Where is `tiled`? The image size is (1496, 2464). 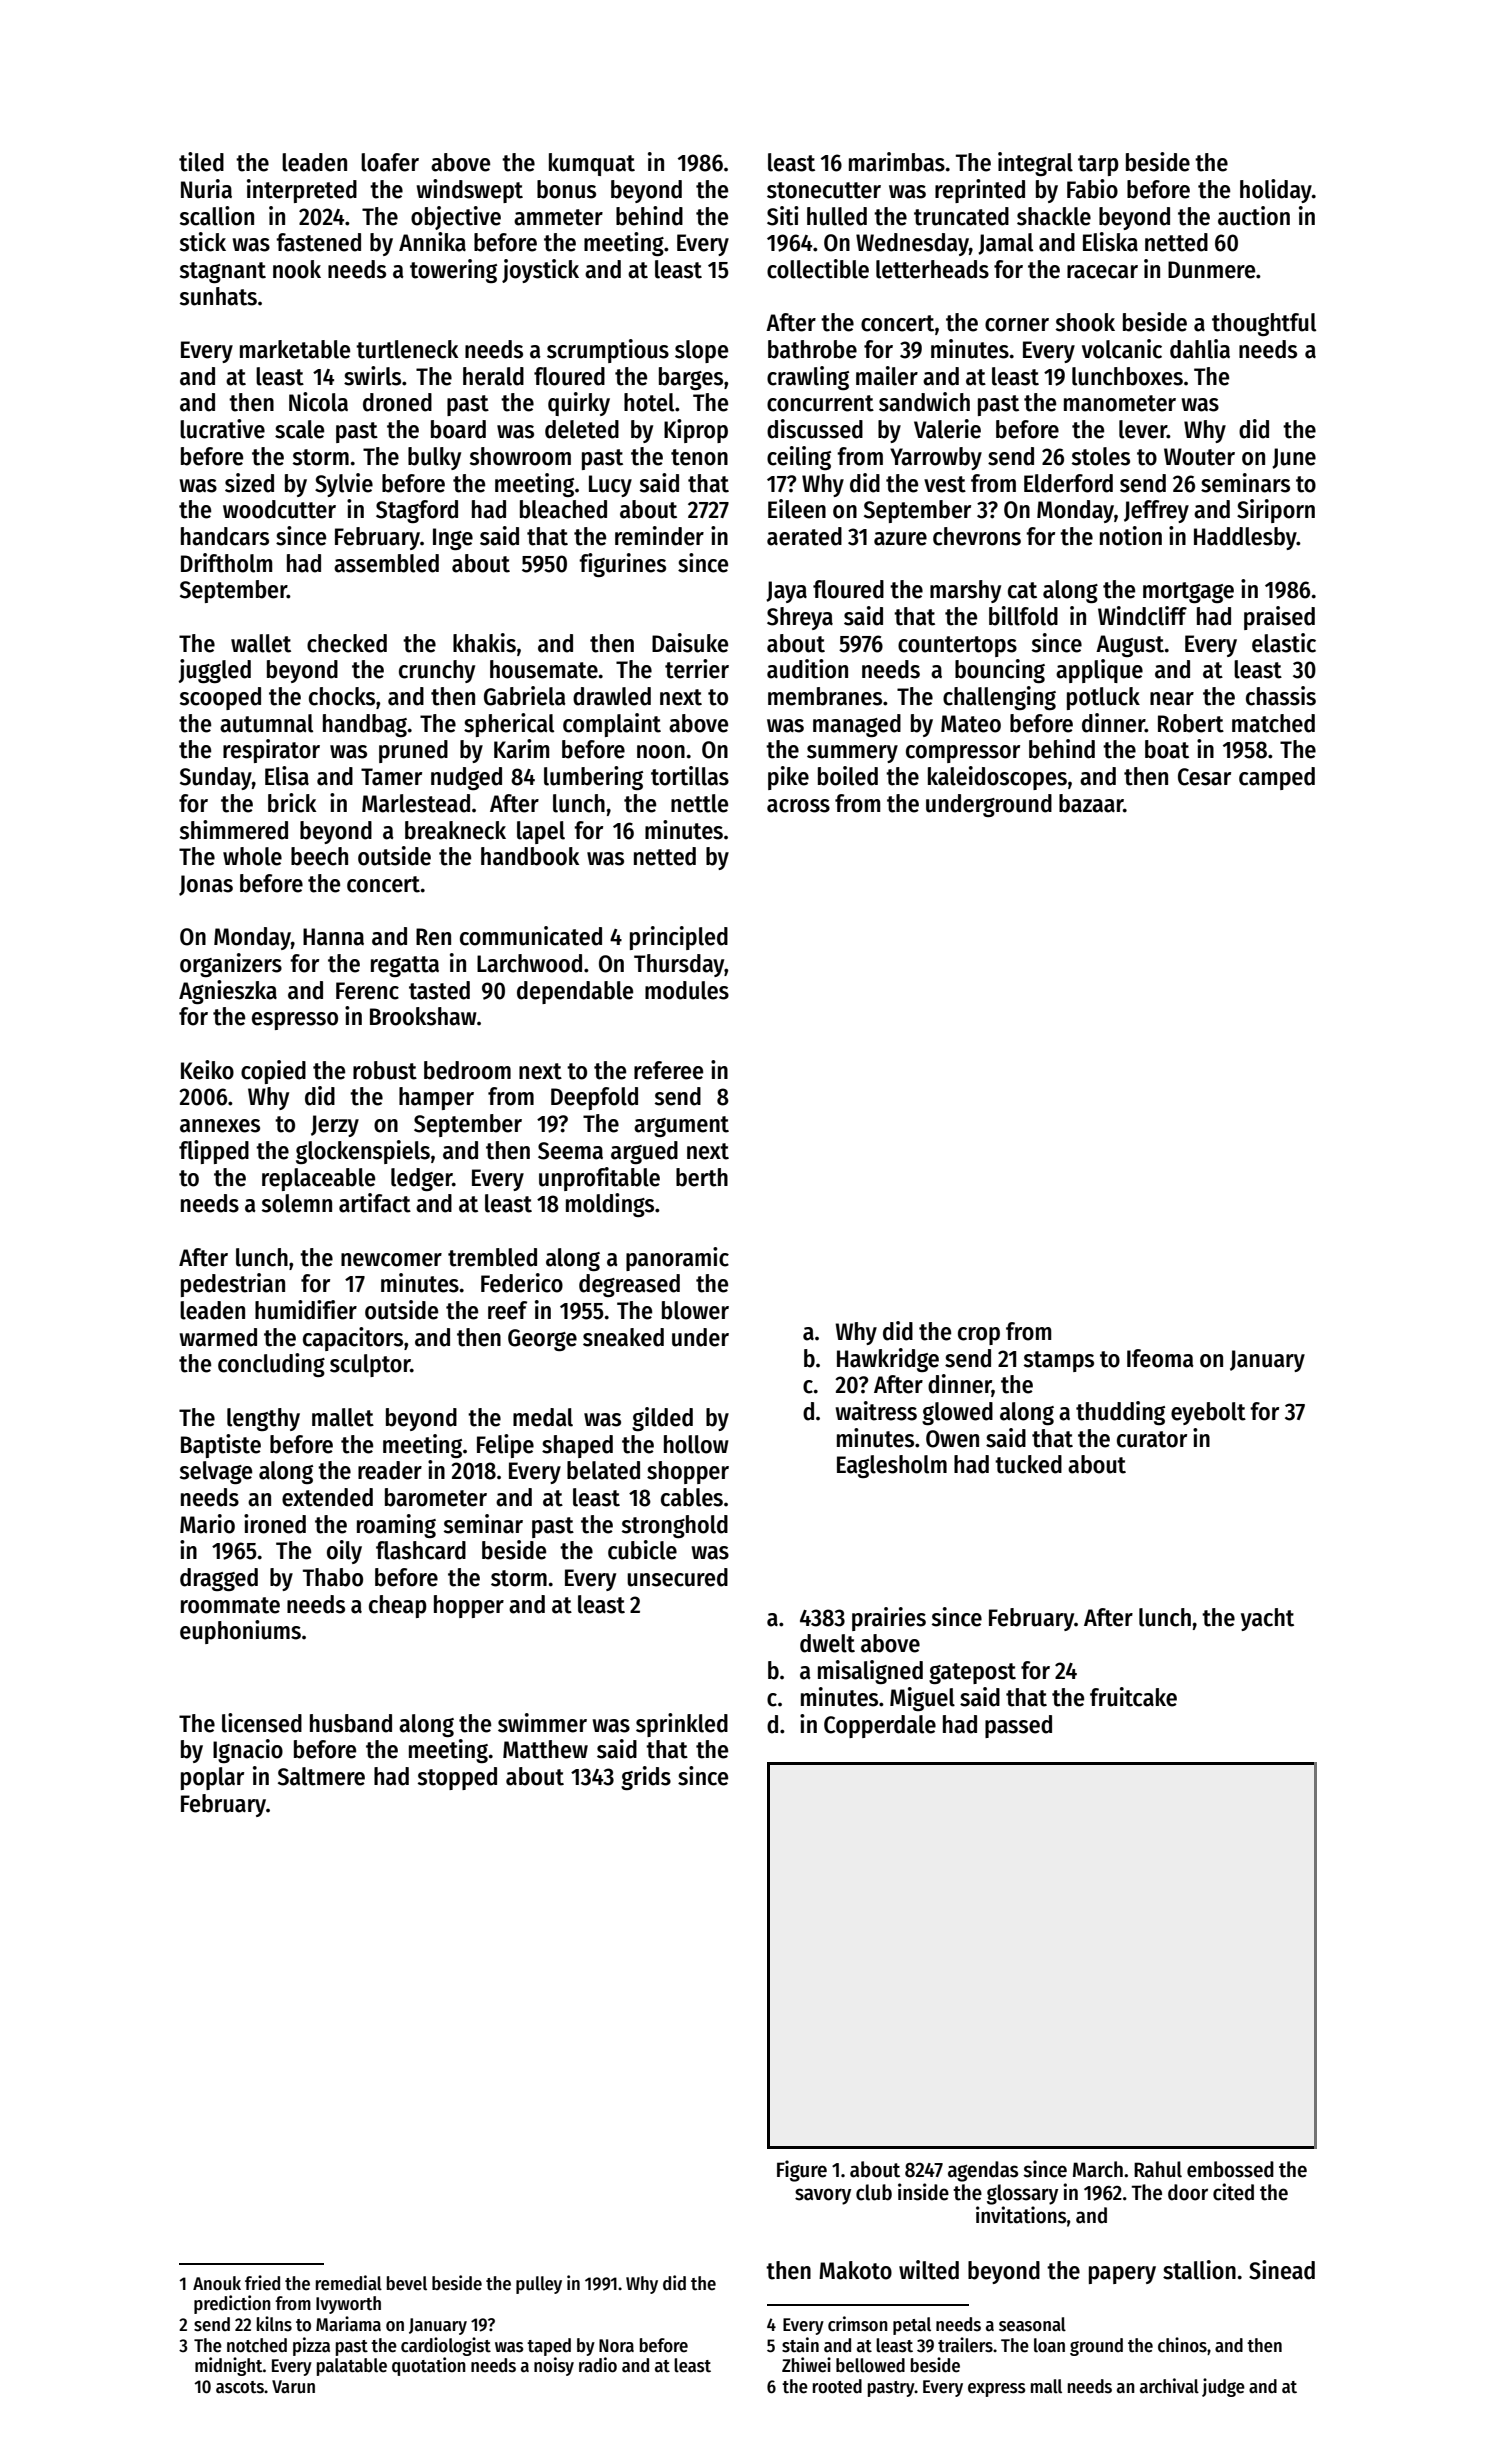
tiled is located at coordinates (201, 162).
